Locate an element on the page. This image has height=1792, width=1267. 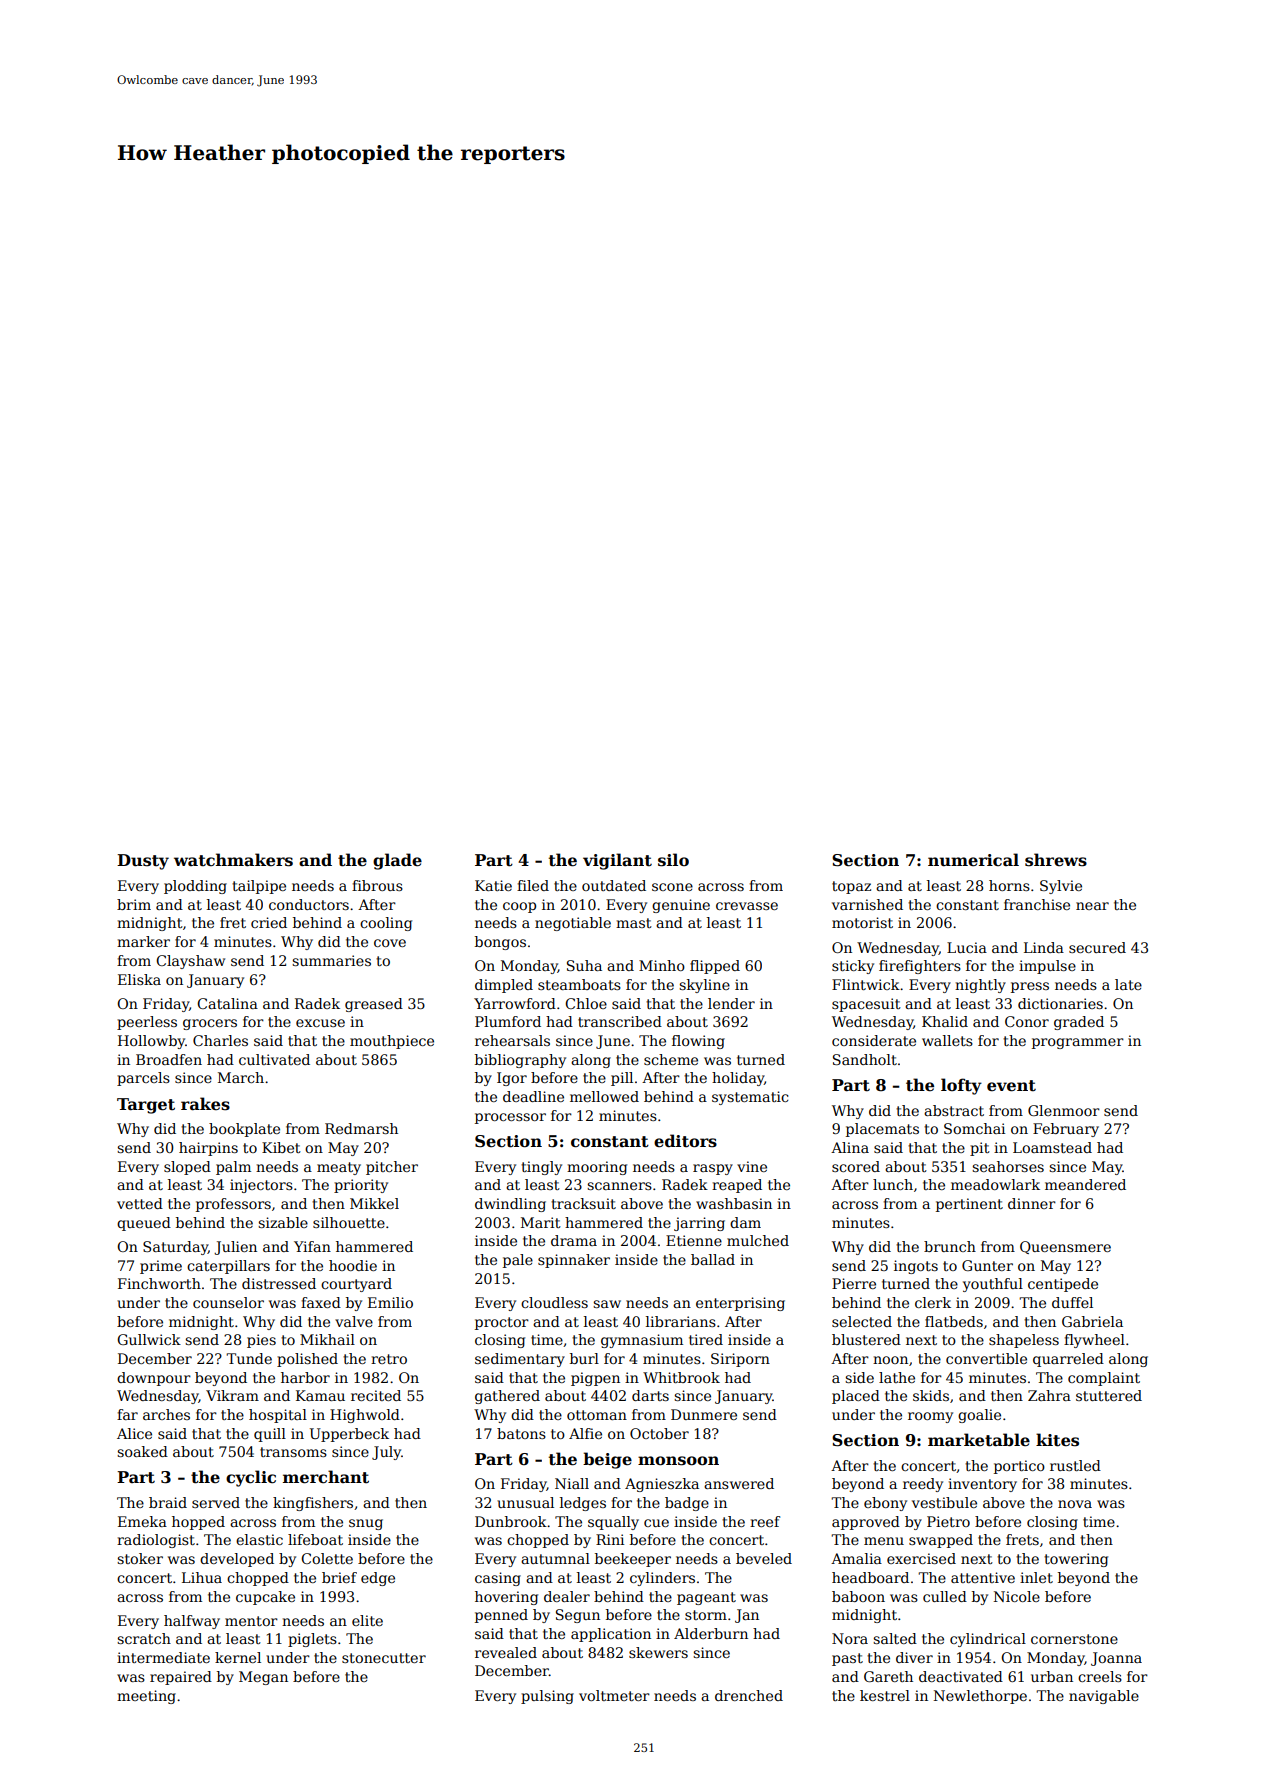
shapeless is located at coordinates (1024, 1341).
